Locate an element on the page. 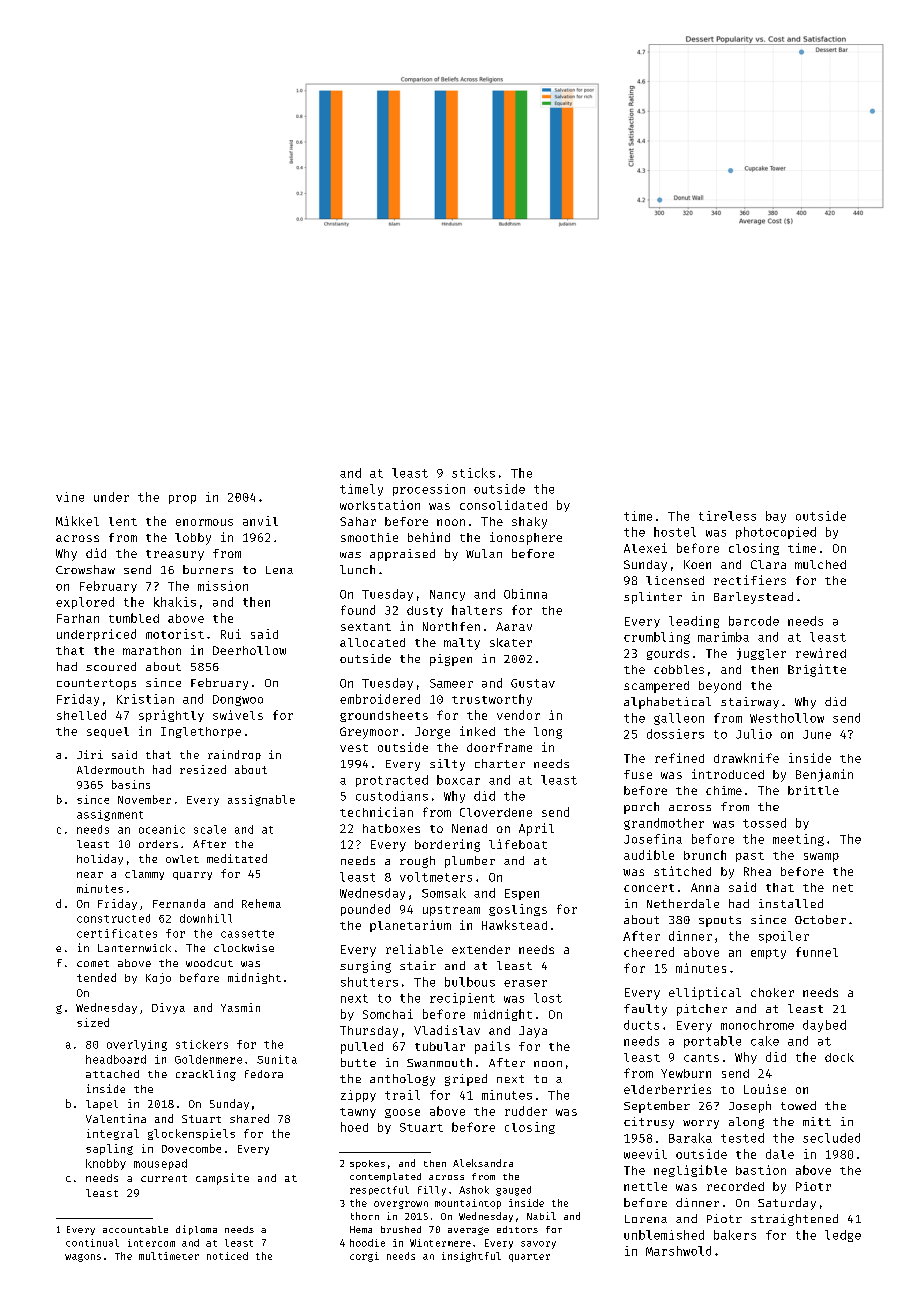 The image size is (924, 1308). insightful is located at coordinates (471, 1257).
